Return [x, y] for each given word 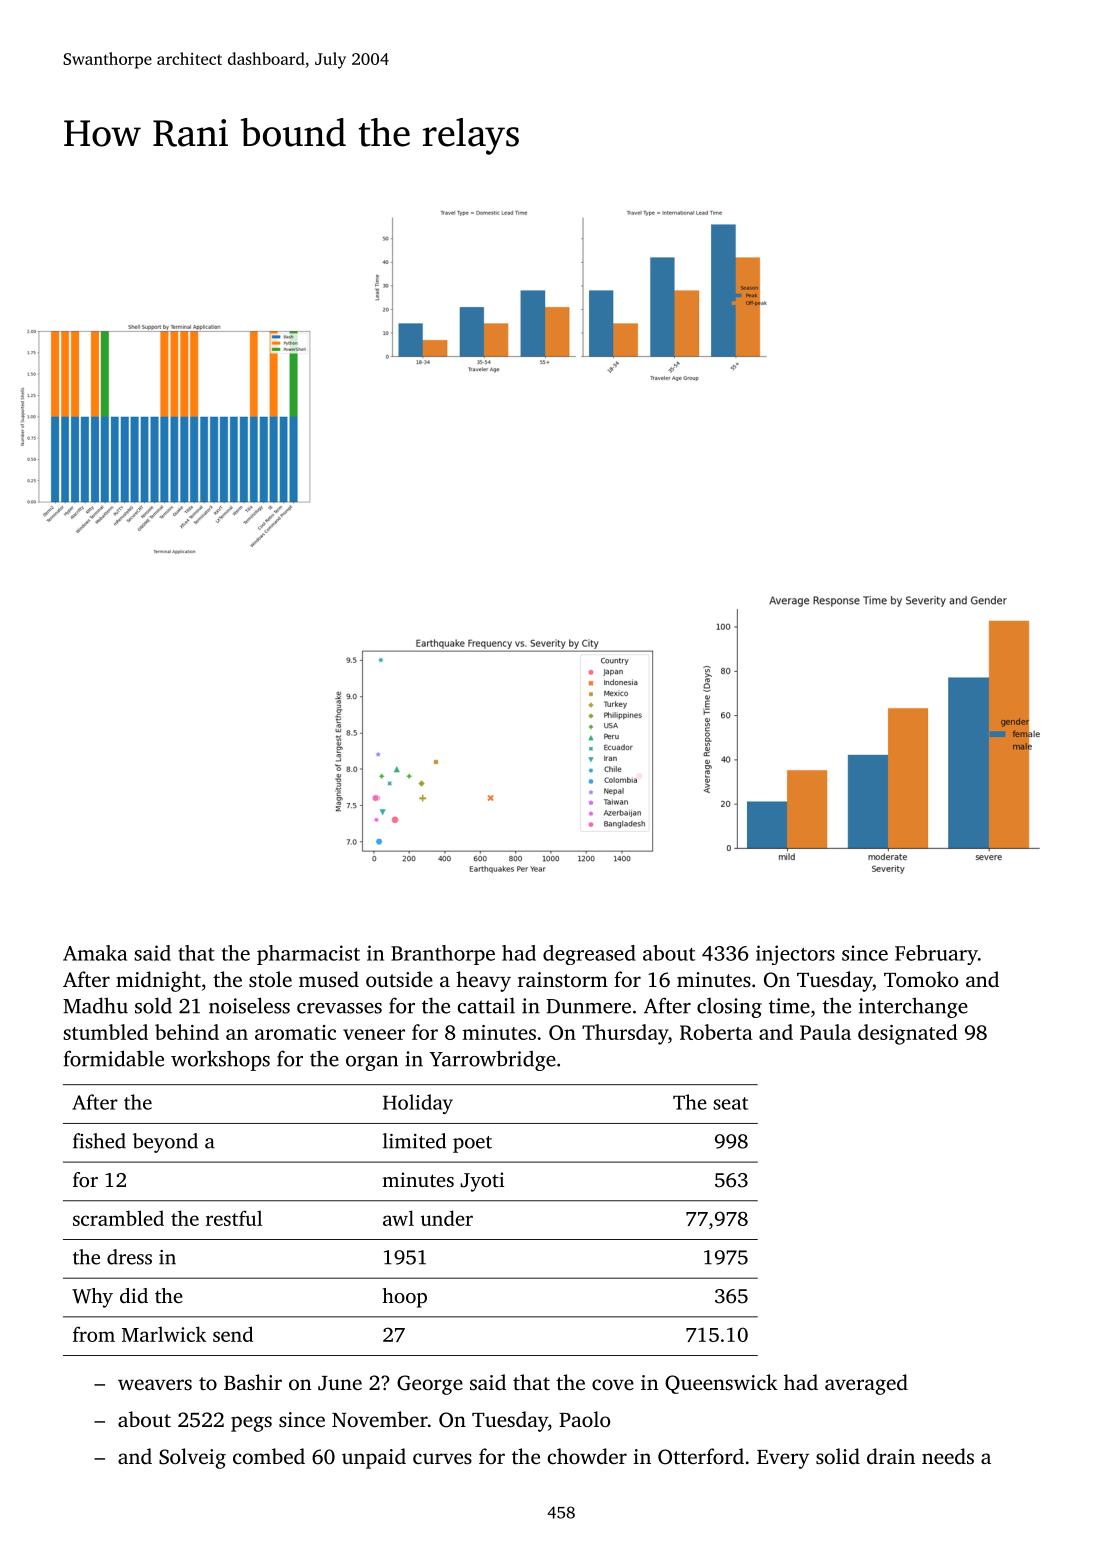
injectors [795, 955]
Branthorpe [443, 955]
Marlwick [164, 1334]
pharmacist [308, 955]
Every [783, 1459]
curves [442, 1458]
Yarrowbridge [492, 1060]
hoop [404, 1298]
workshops [220, 1060]
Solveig [192, 1458]
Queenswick [721, 1384]
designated [908, 1034]
